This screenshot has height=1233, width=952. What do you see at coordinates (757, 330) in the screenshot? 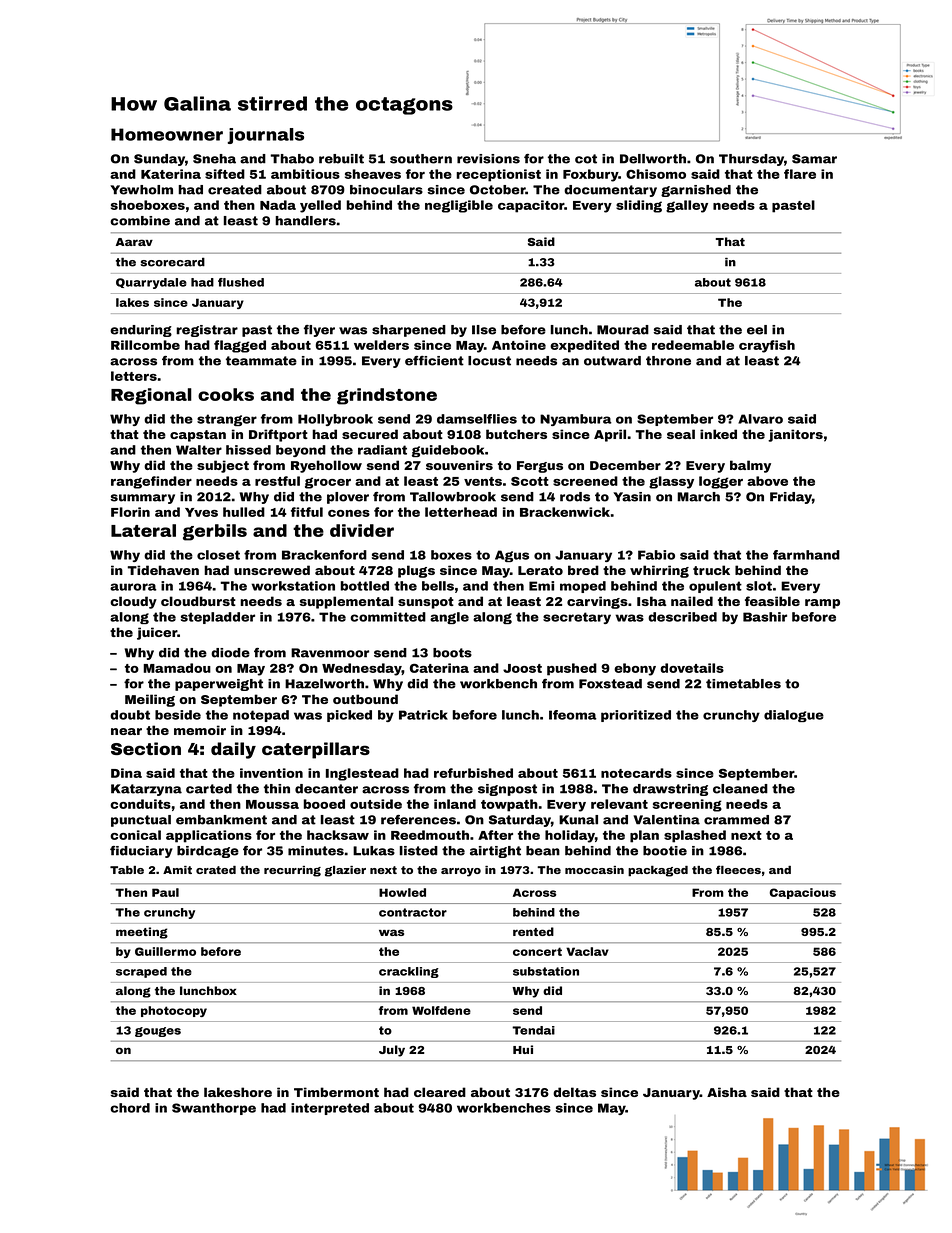
I see `eel` at bounding box center [757, 330].
